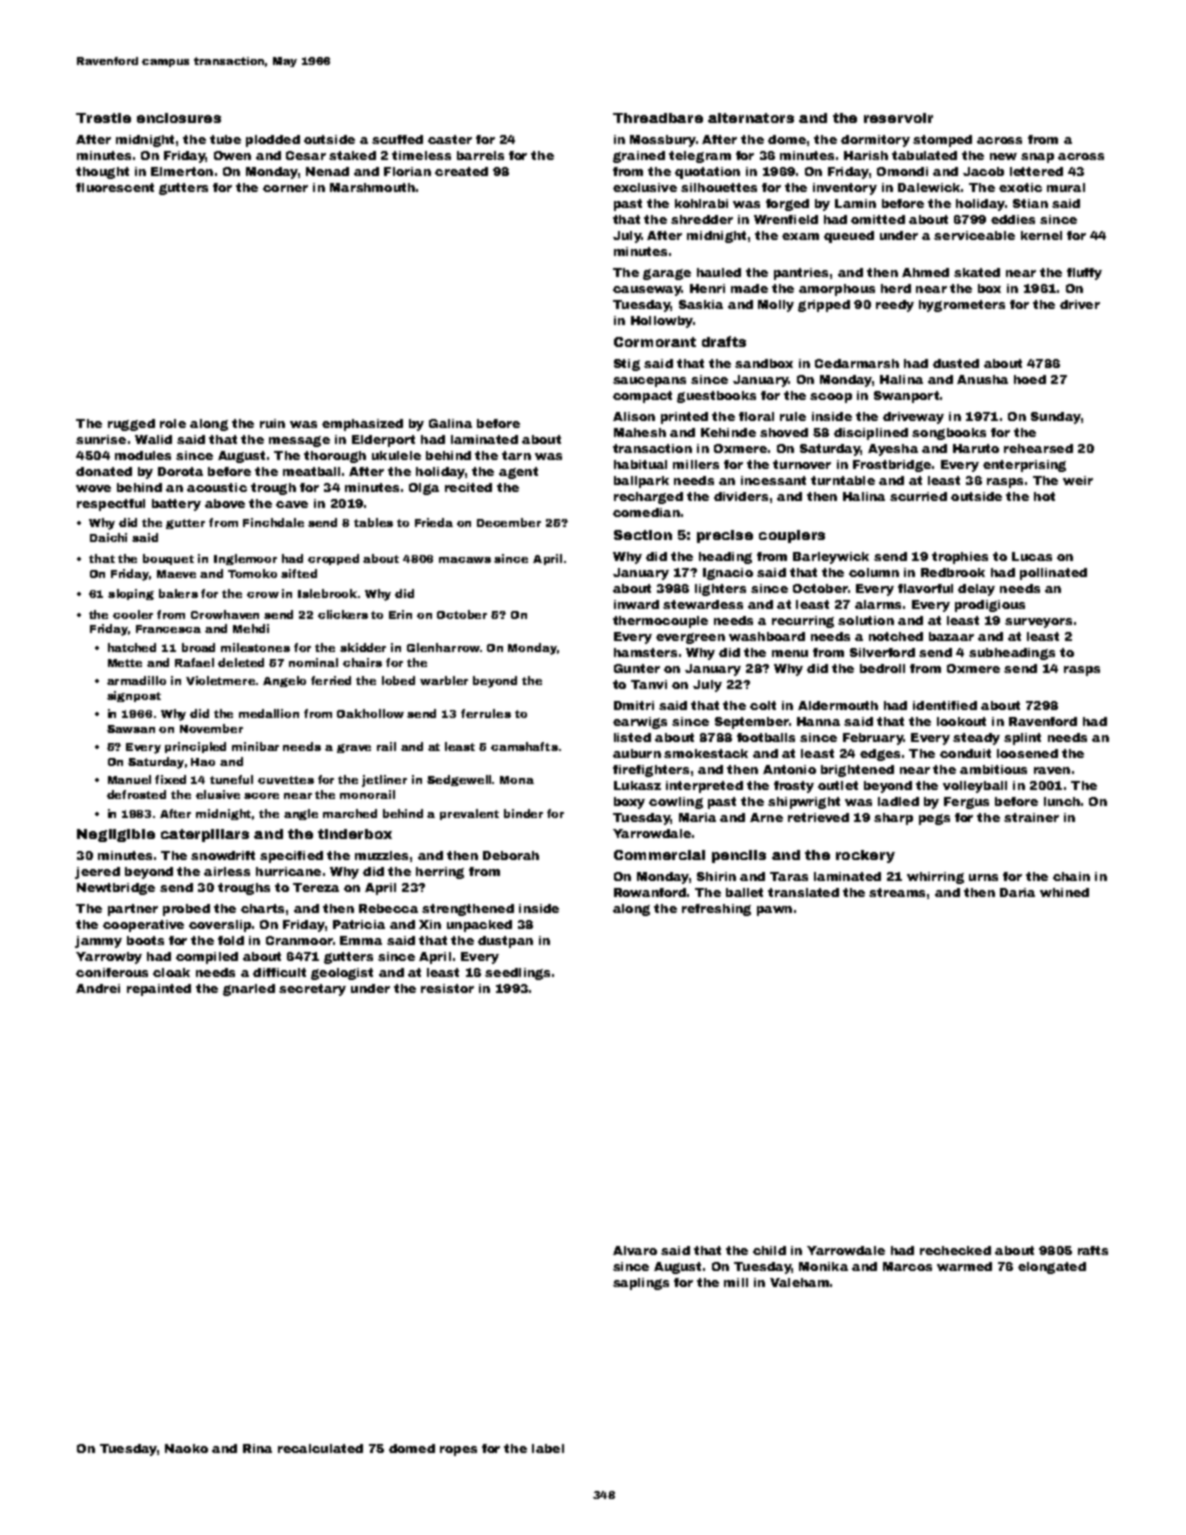 The width and height of the screenshot is (1186, 1535). I want to click on resistor, so click(447, 988).
